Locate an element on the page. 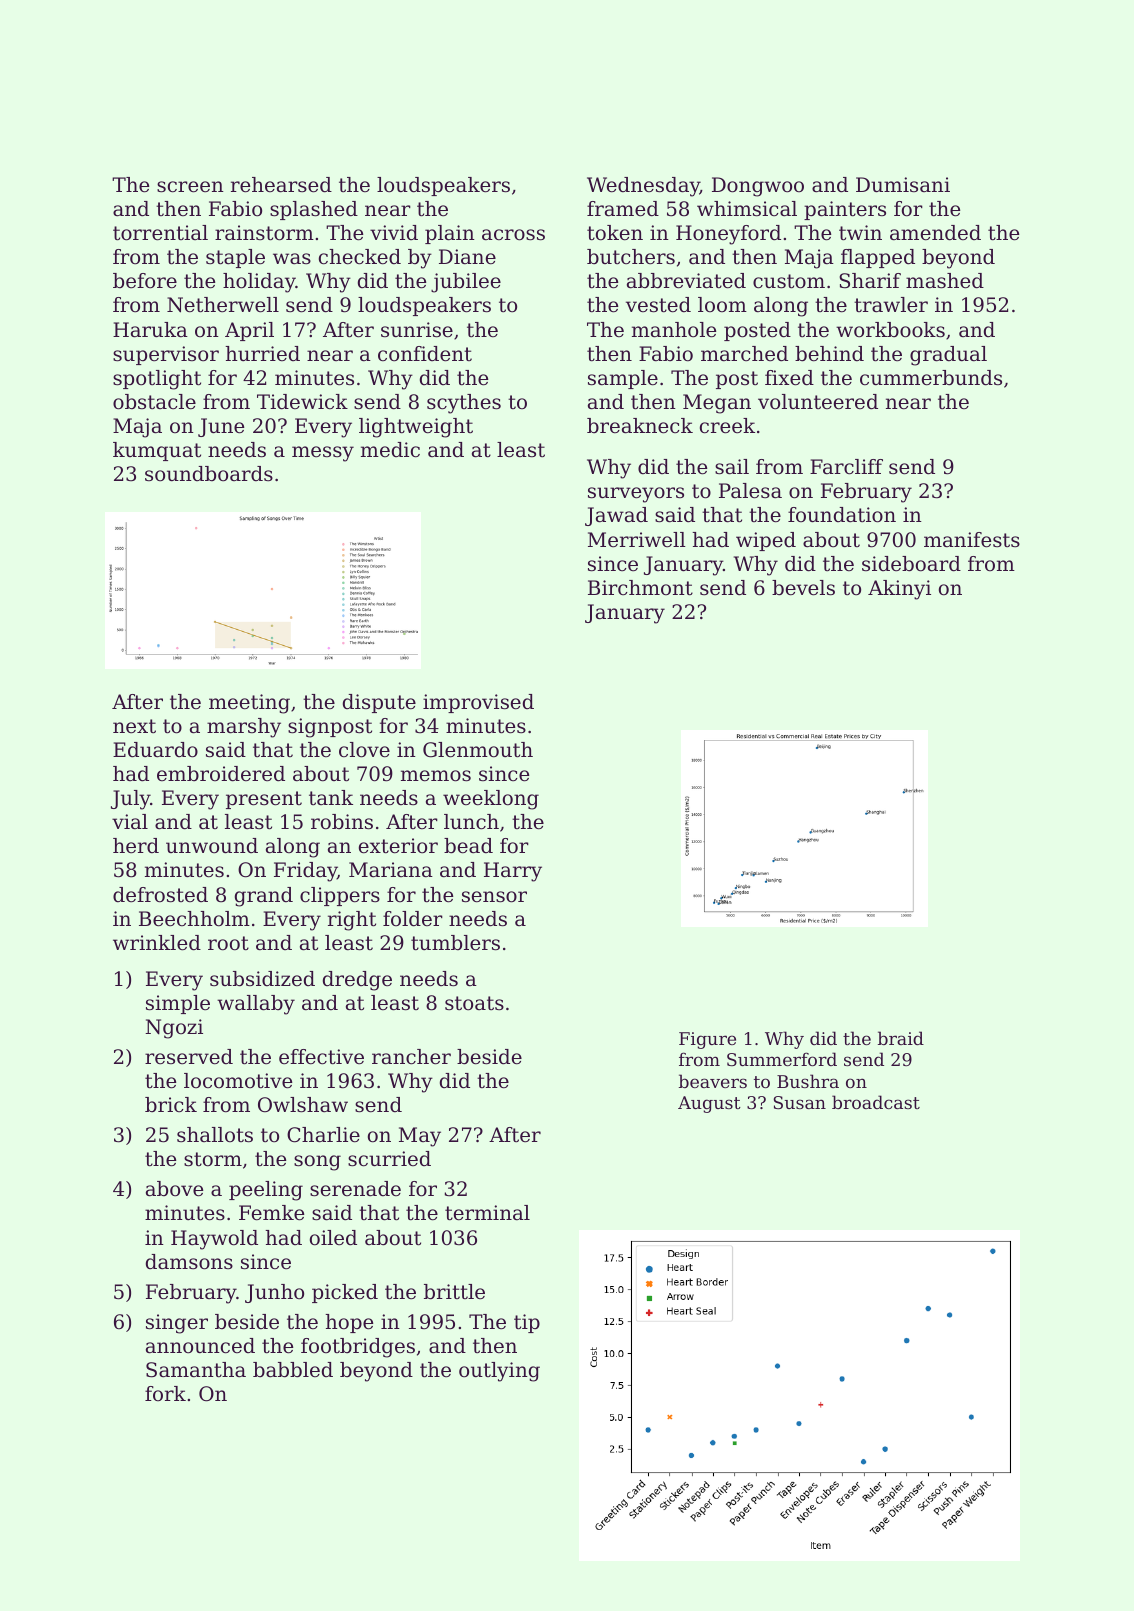 Image resolution: width=1134 pixels, height=1611 pixels. improvised is located at coordinates (478, 703).
